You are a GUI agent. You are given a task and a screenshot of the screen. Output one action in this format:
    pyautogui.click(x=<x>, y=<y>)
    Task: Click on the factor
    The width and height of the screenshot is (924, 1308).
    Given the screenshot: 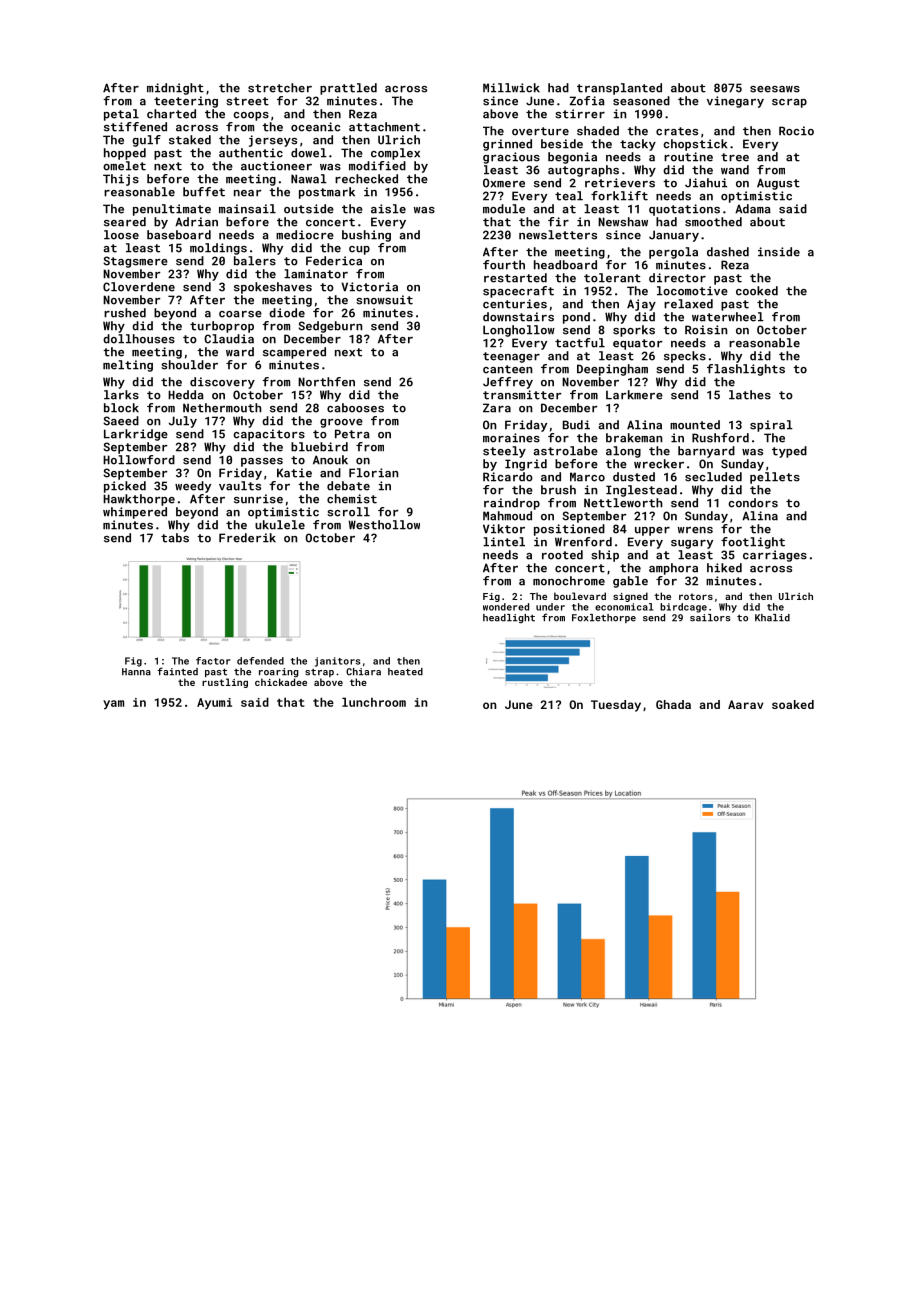 What is the action you would take?
    pyautogui.click(x=213, y=661)
